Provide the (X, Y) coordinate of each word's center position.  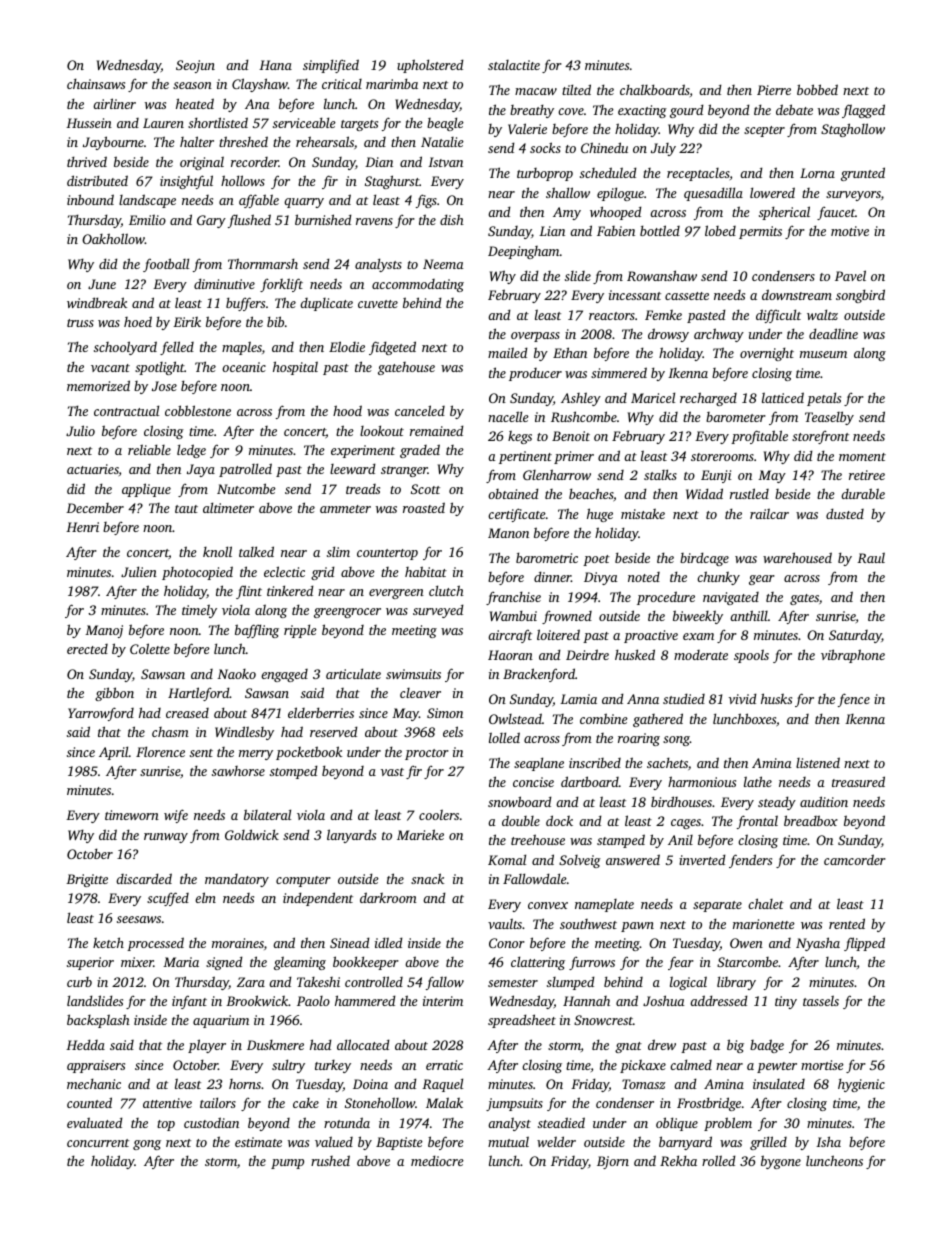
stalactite (514, 65)
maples (242, 348)
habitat (426, 571)
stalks (660, 474)
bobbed (817, 89)
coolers (439, 814)
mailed (508, 352)
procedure (666, 598)
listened (818, 762)
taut (186, 509)
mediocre (437, 1160)
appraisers (96, 1066)
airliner (114, 103)
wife (176, 816)
